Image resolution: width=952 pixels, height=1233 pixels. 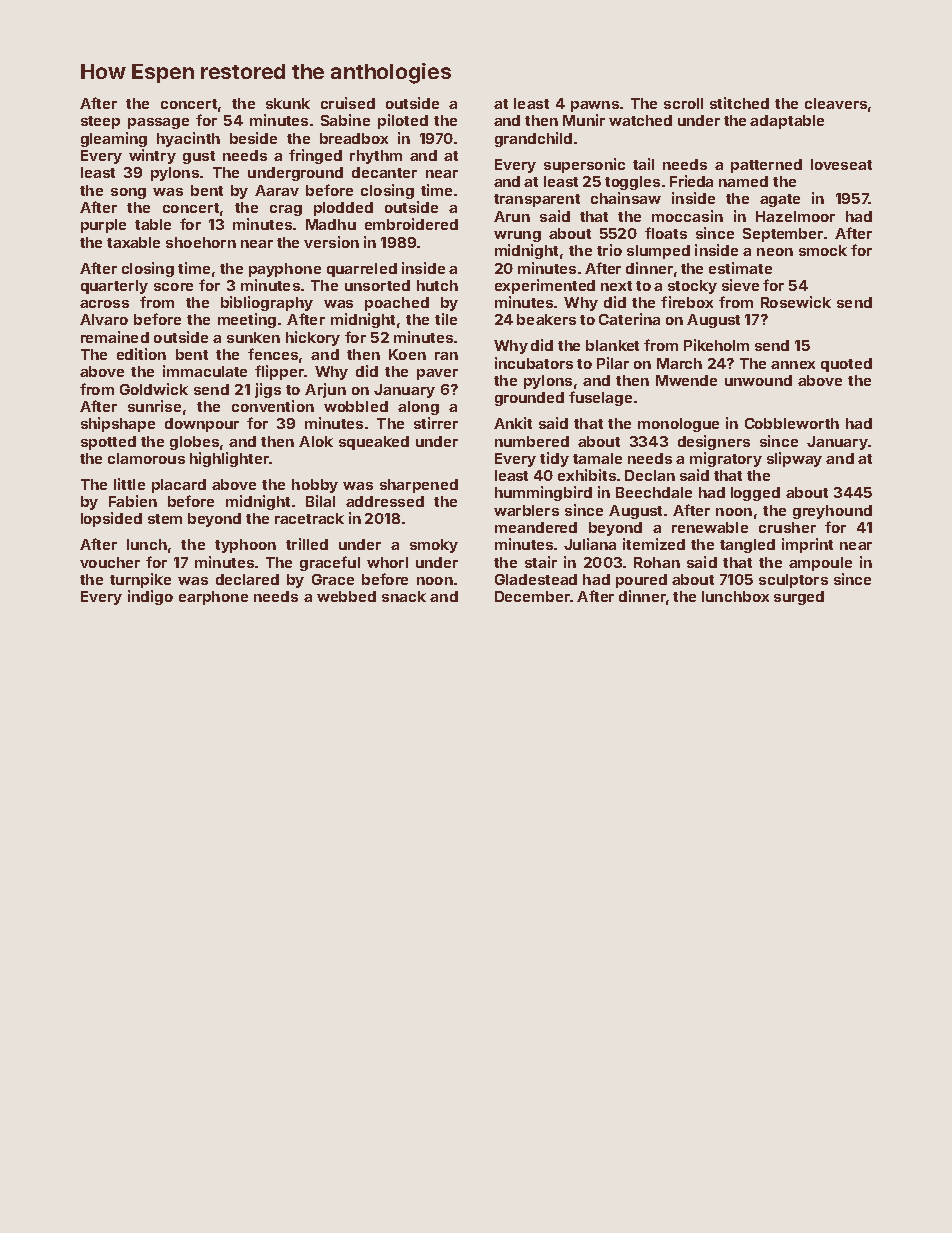 What do you see at coordinates (100, 122) in the screenshot?
I see `steep` at bounding box center [100, 122].
